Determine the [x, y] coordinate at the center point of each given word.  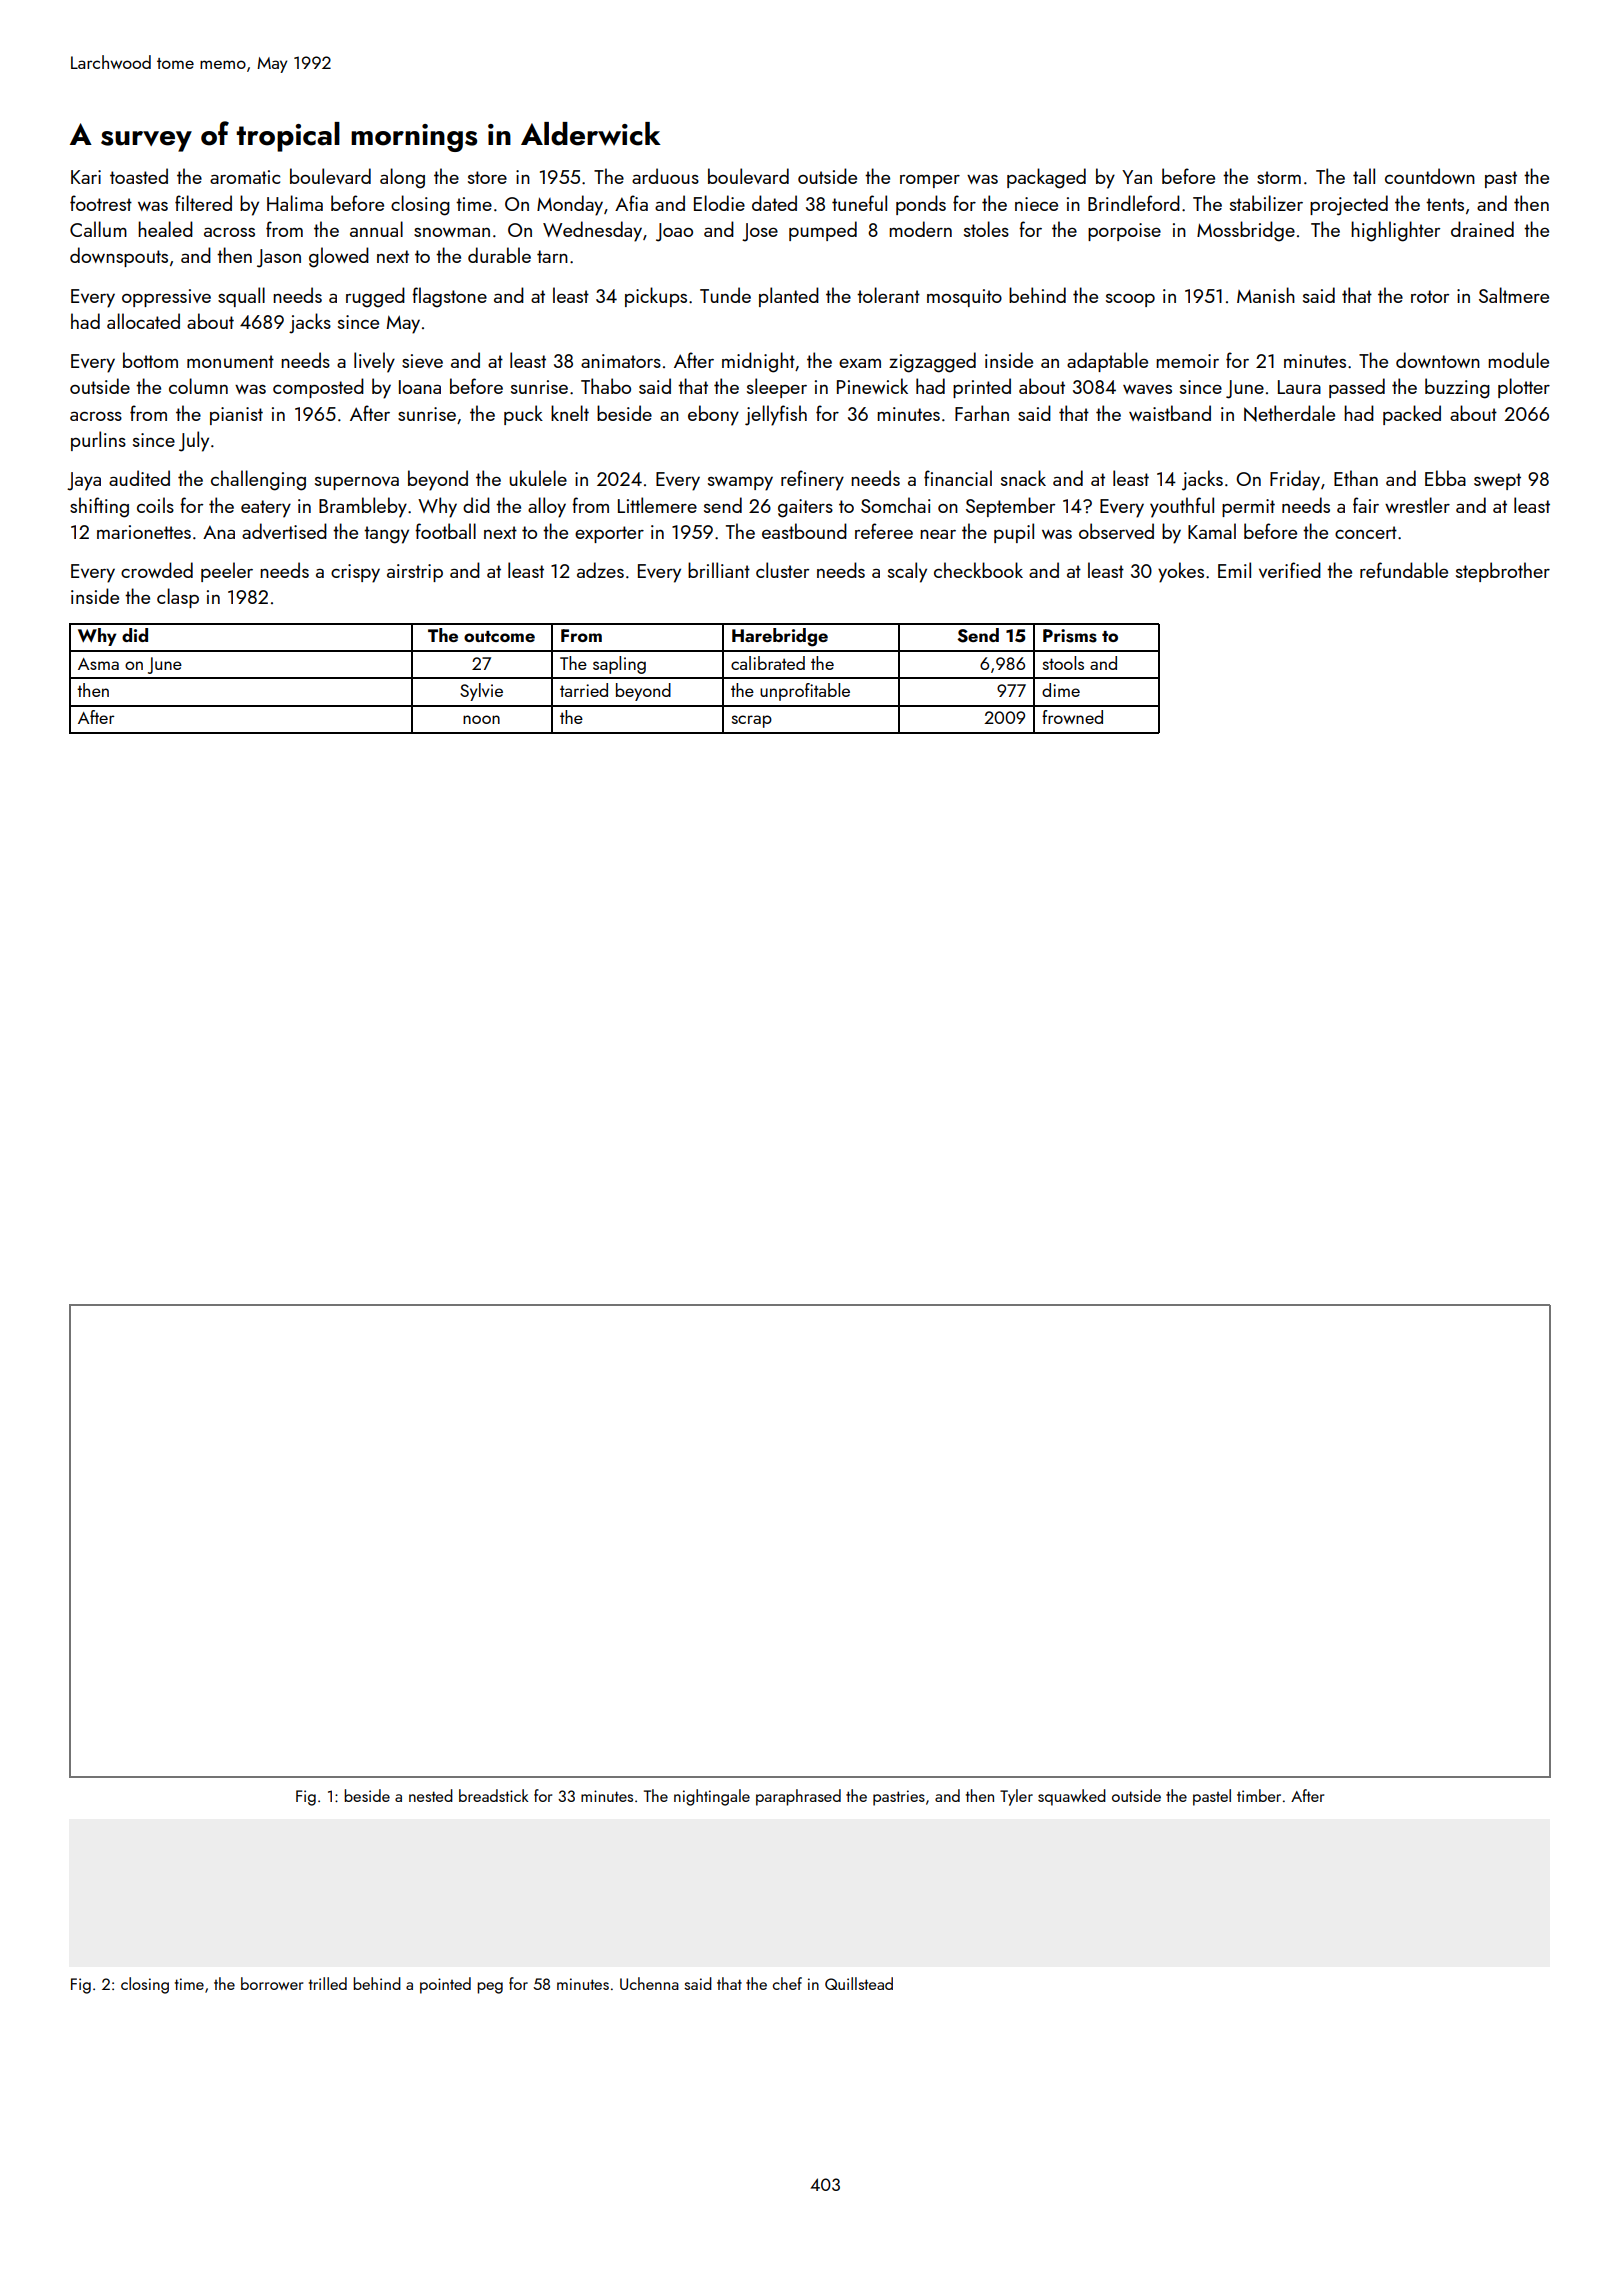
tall [1364, 176]
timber [1259, 1795]
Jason [279, 258]
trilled [328, 1983]
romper [930, 181]
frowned [1072, 717]
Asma [98, 664]
